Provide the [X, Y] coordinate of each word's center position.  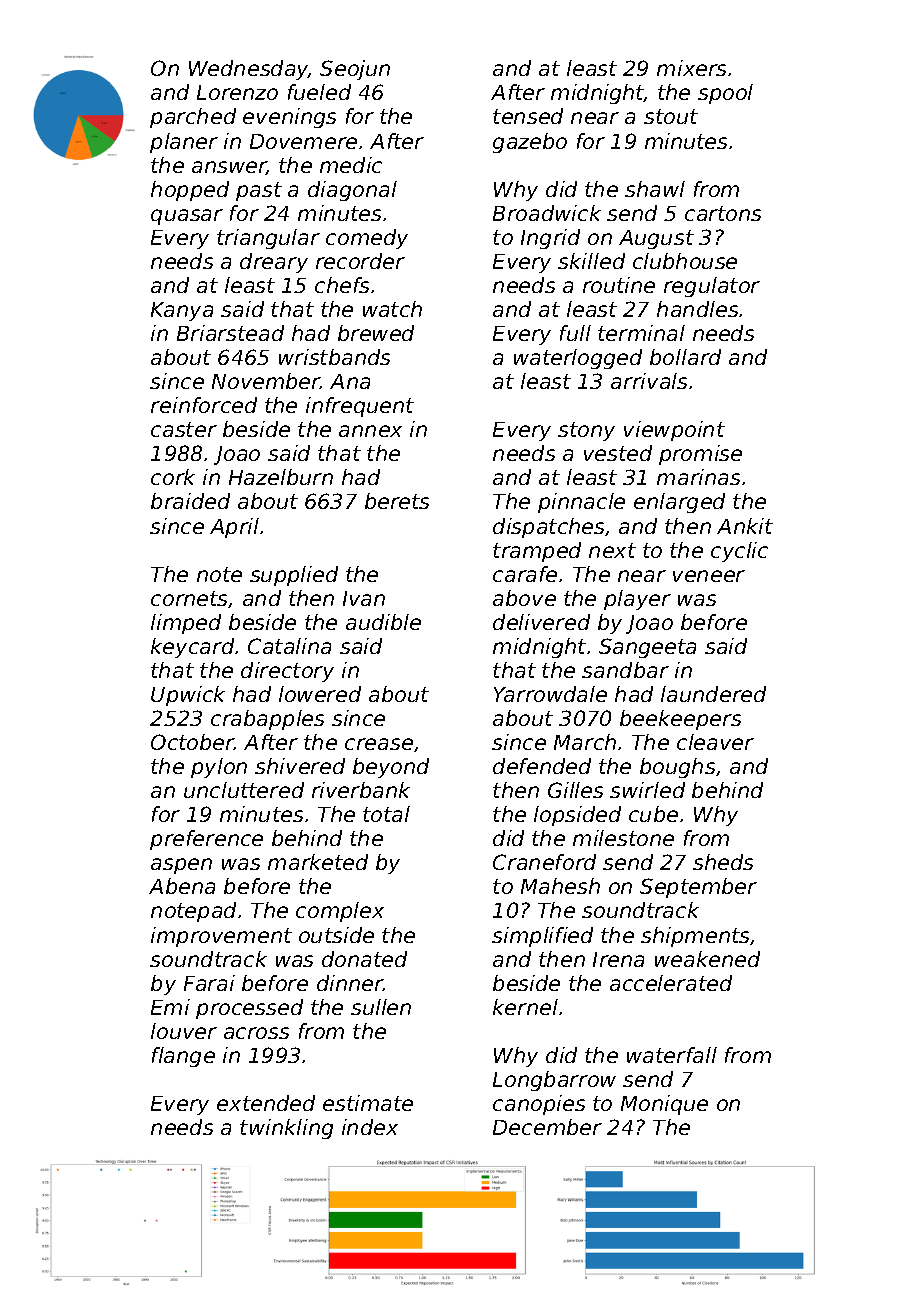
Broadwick [547, 213]
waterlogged [578, 359]
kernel [525, 1007]
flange [183, 1057]
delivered [541, 622]
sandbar [625, 670]
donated [364, 959]
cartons [723, 213]
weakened [707, 959]
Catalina [289, 646]
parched [193, 118]
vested [618, 453]
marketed [318, 862]
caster [184, 429]
